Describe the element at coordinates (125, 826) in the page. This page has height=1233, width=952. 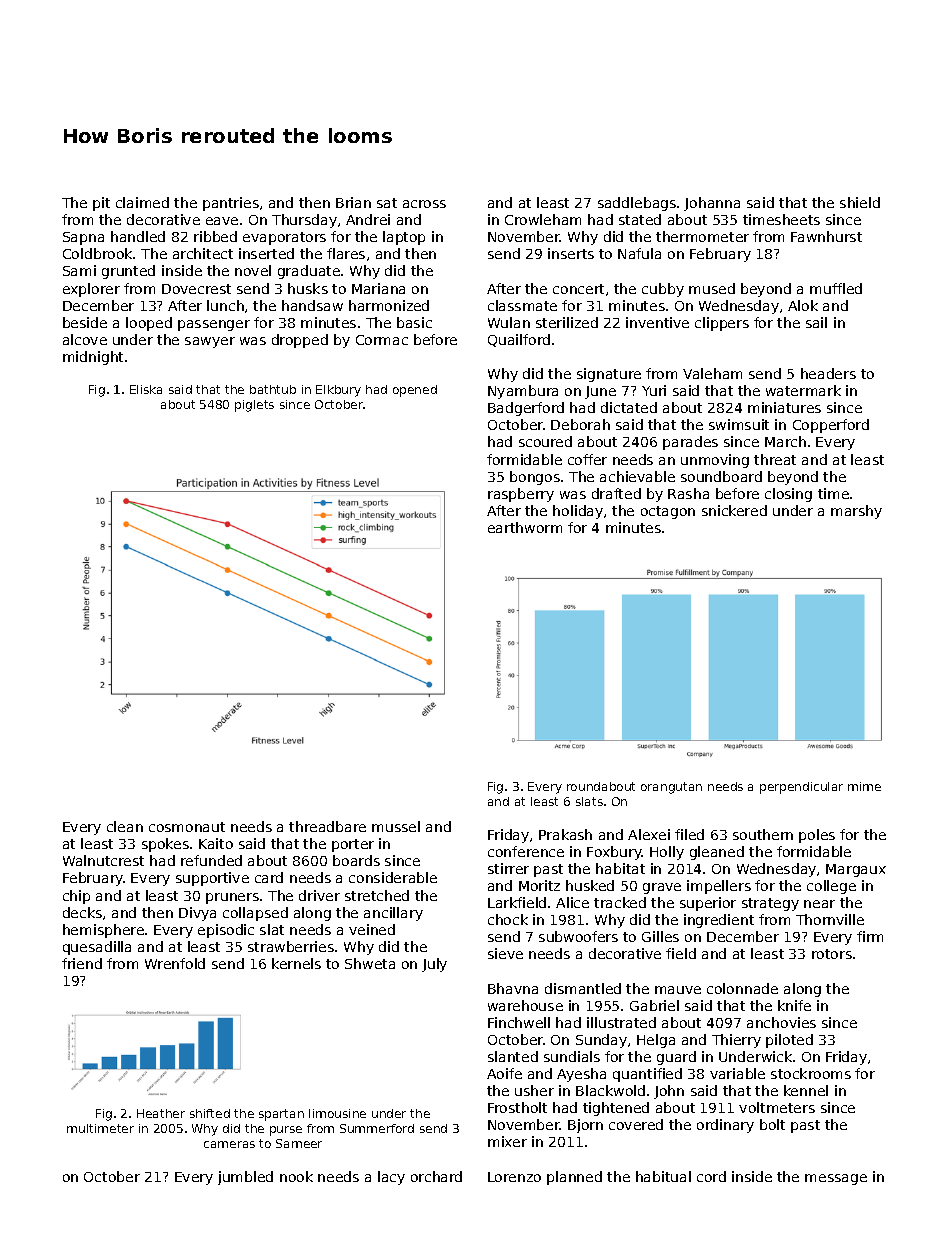
I see `clean` at that location.
